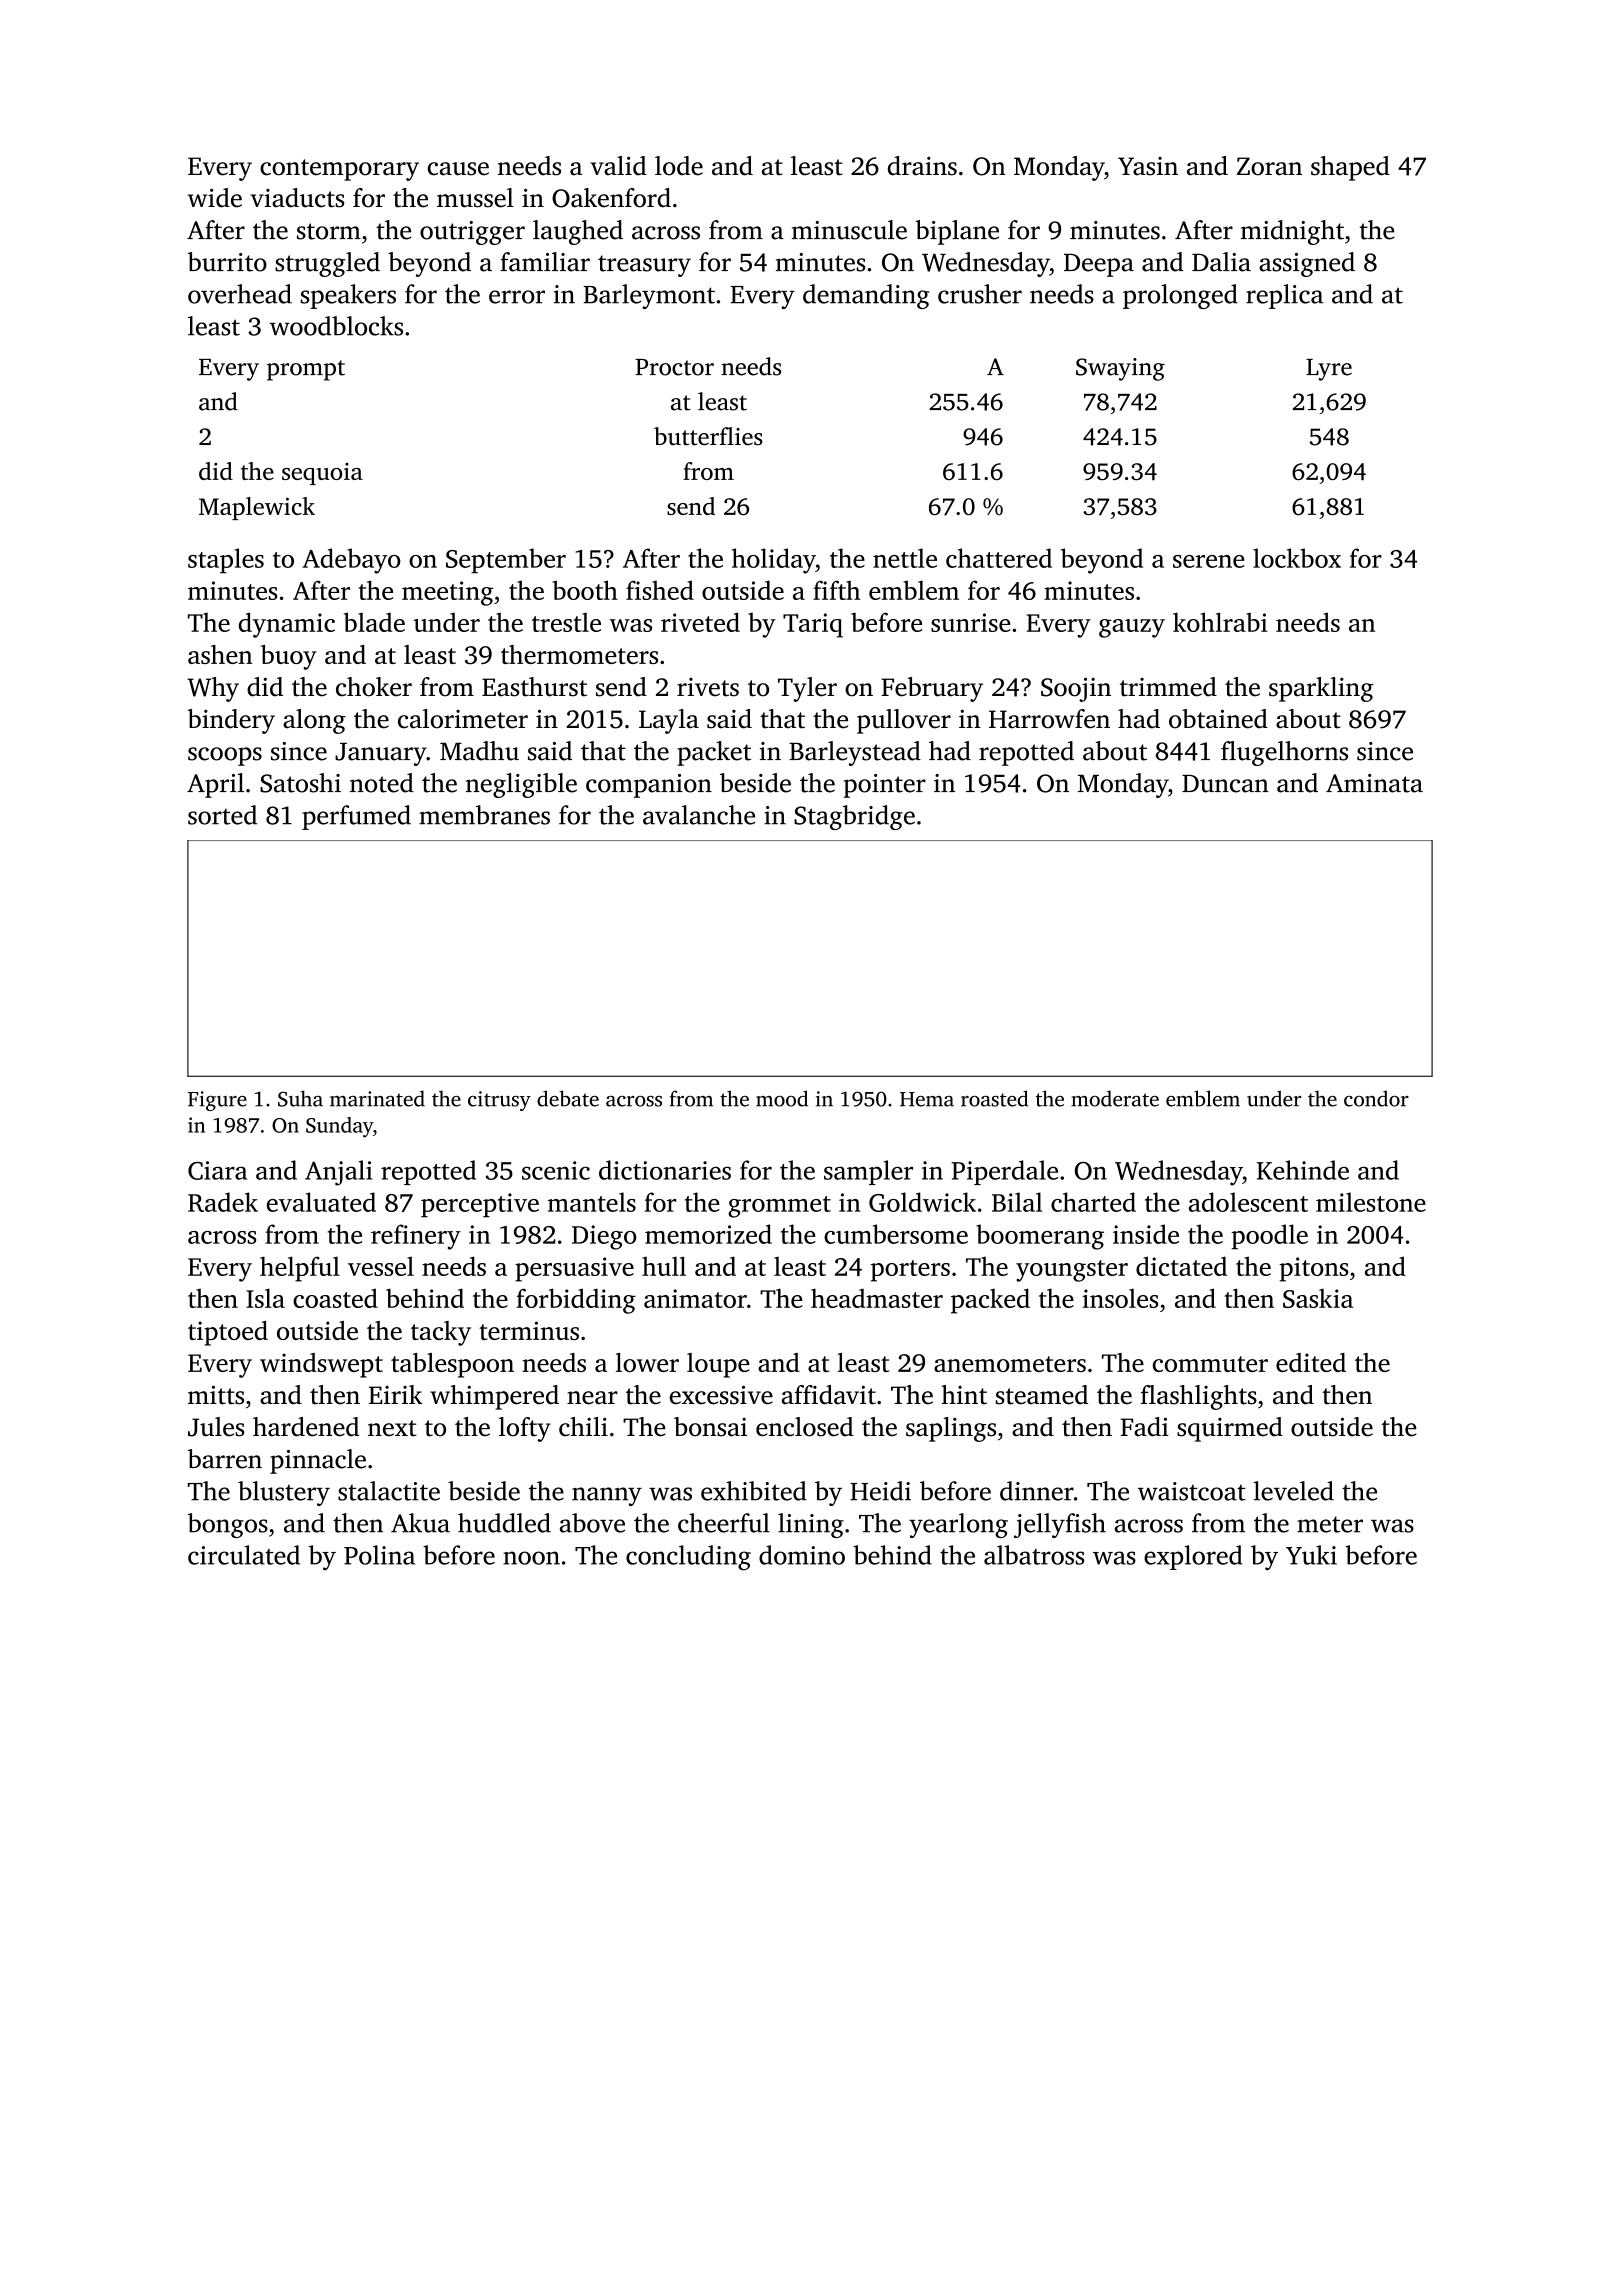  I want to click on chattered, so click(999, 558).
